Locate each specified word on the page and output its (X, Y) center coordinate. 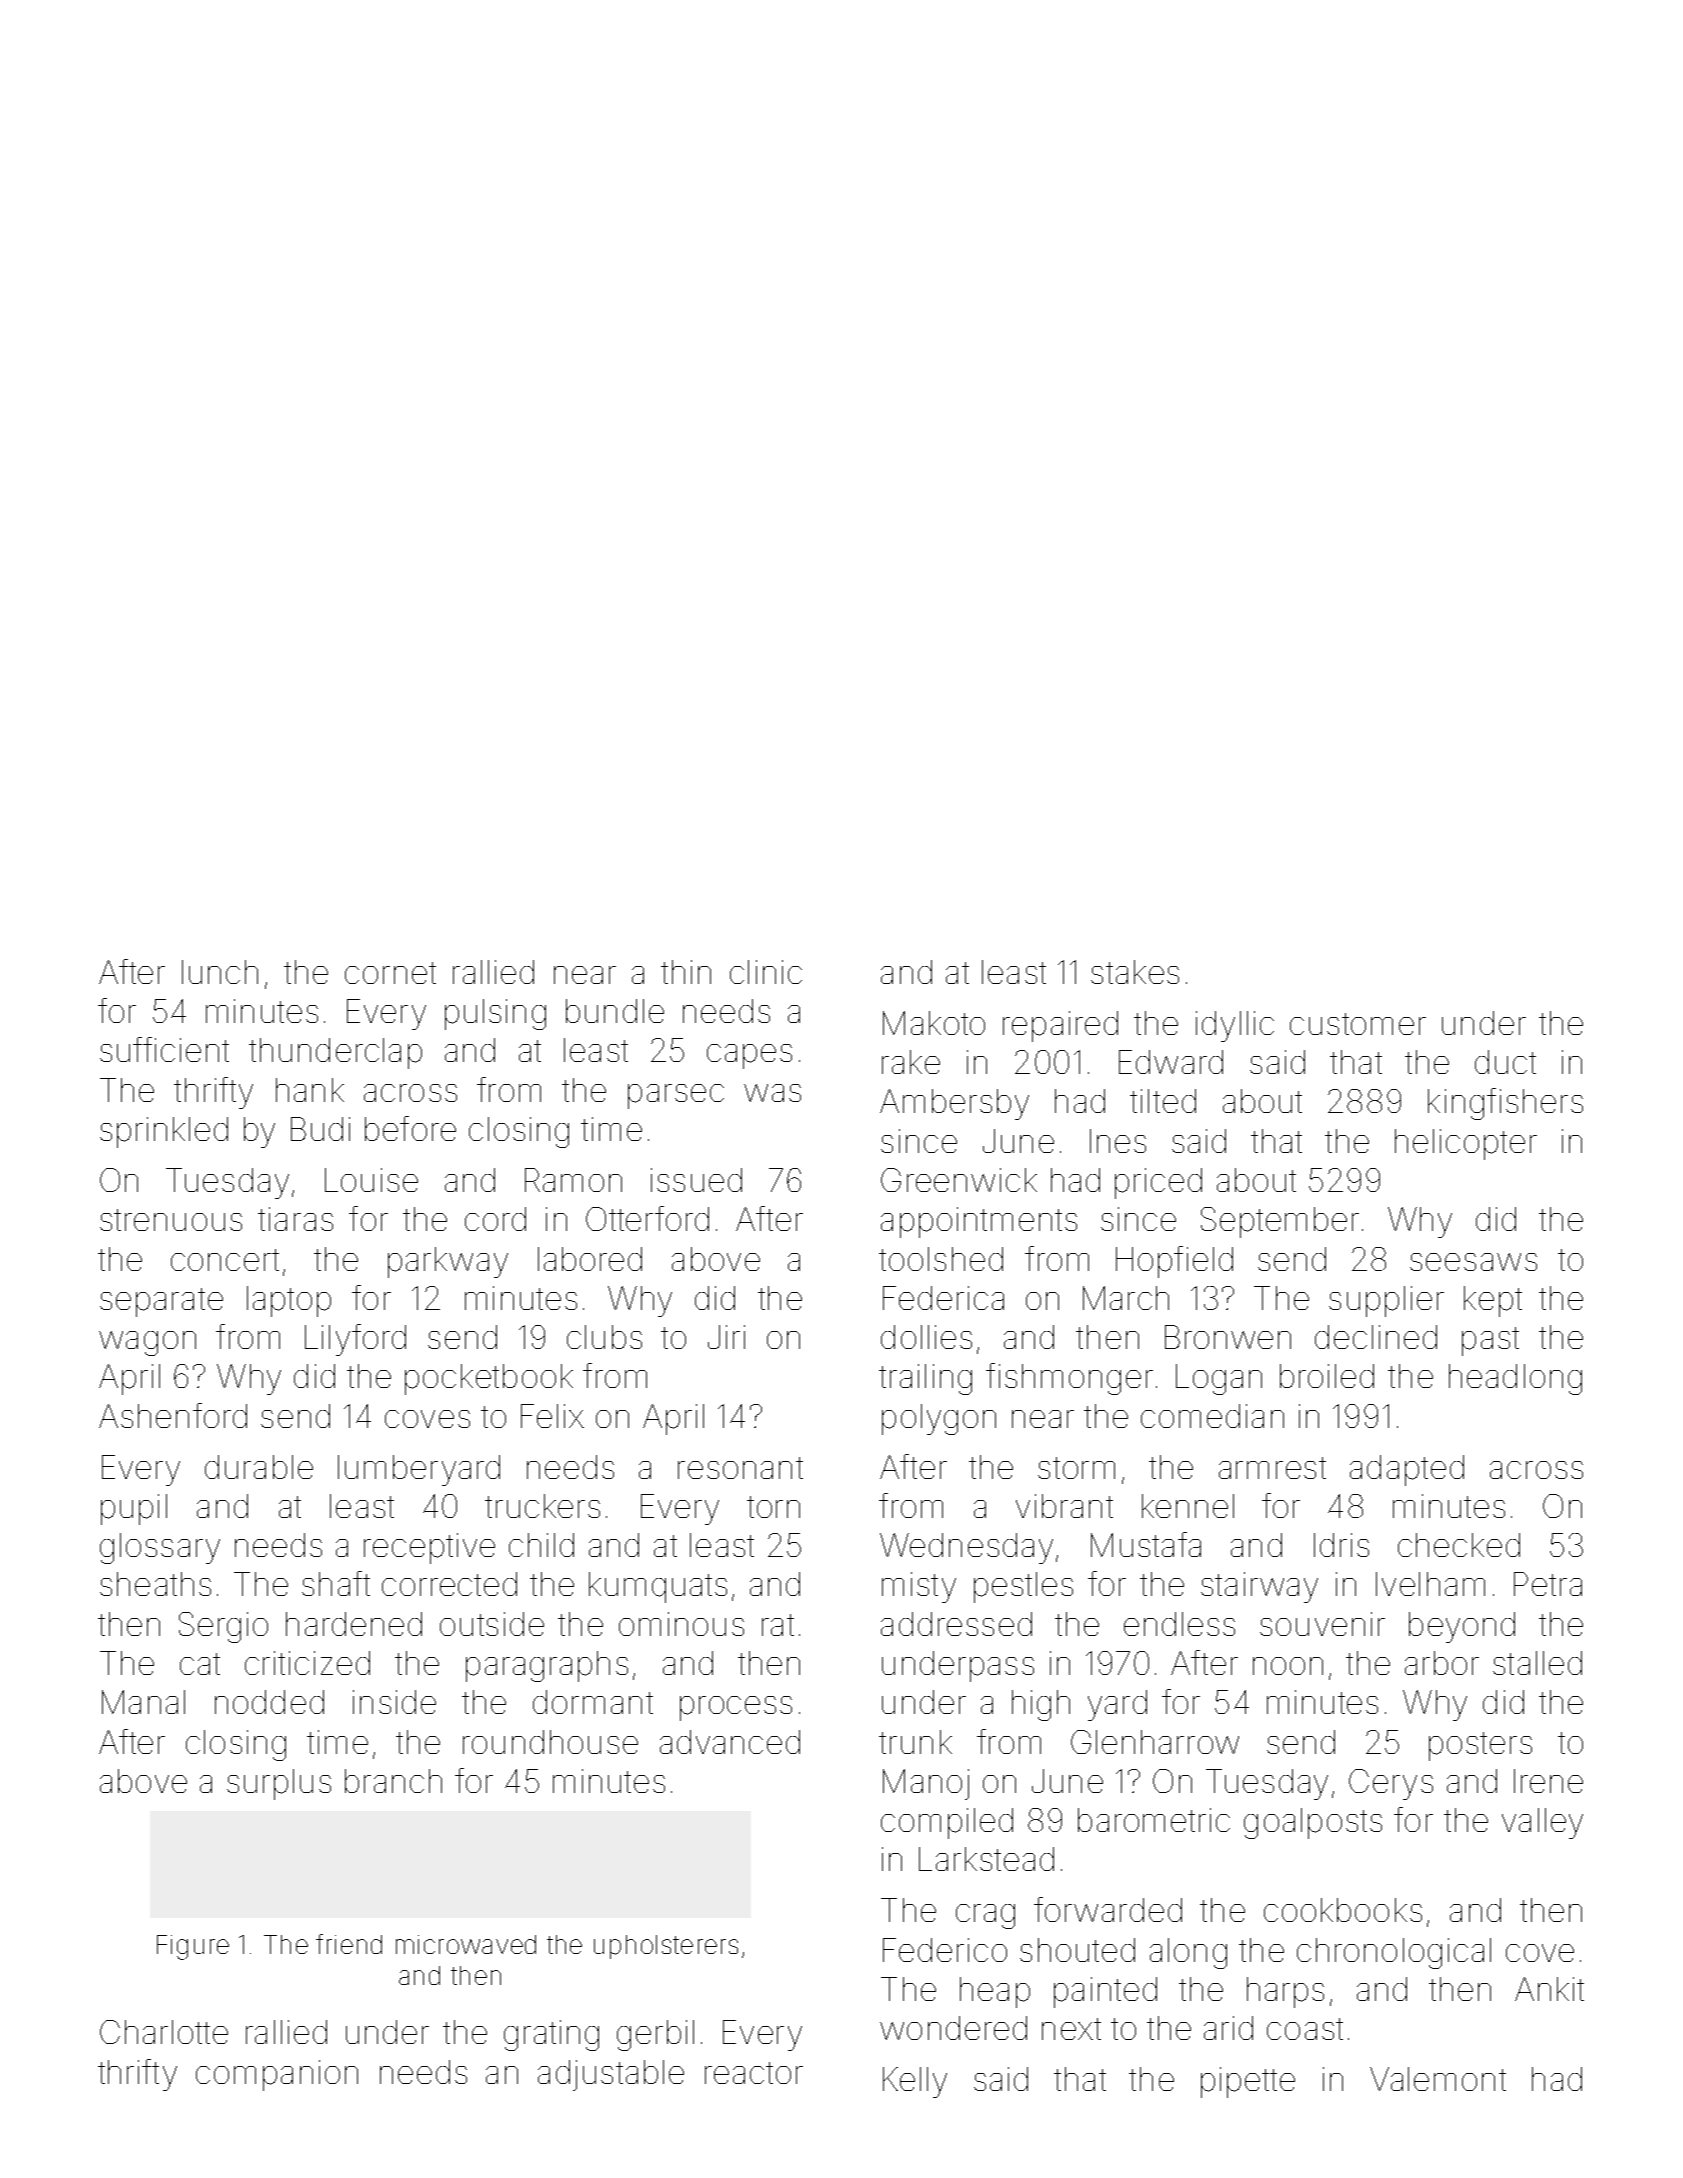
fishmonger (1069, 1379)
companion (277, 2075)
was (772, 1093)
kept (1493, 1301)
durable (259, 1467)
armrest (1272, 1468)
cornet (390, 973)
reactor (754, 2073)
